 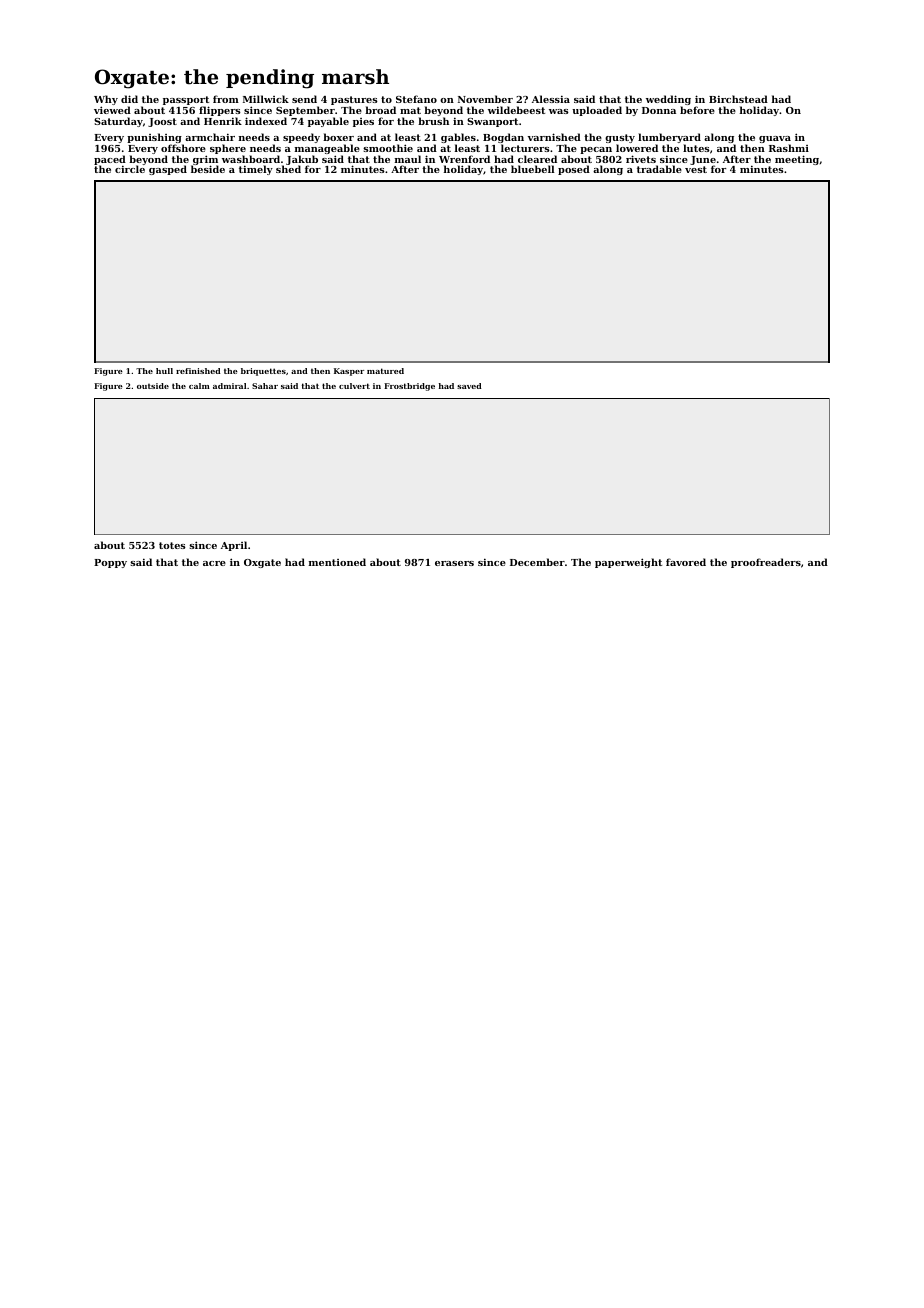 What do you see at coordinates (659, 169) in the image?
I see `tradable` at bounding box center [659, 169].
